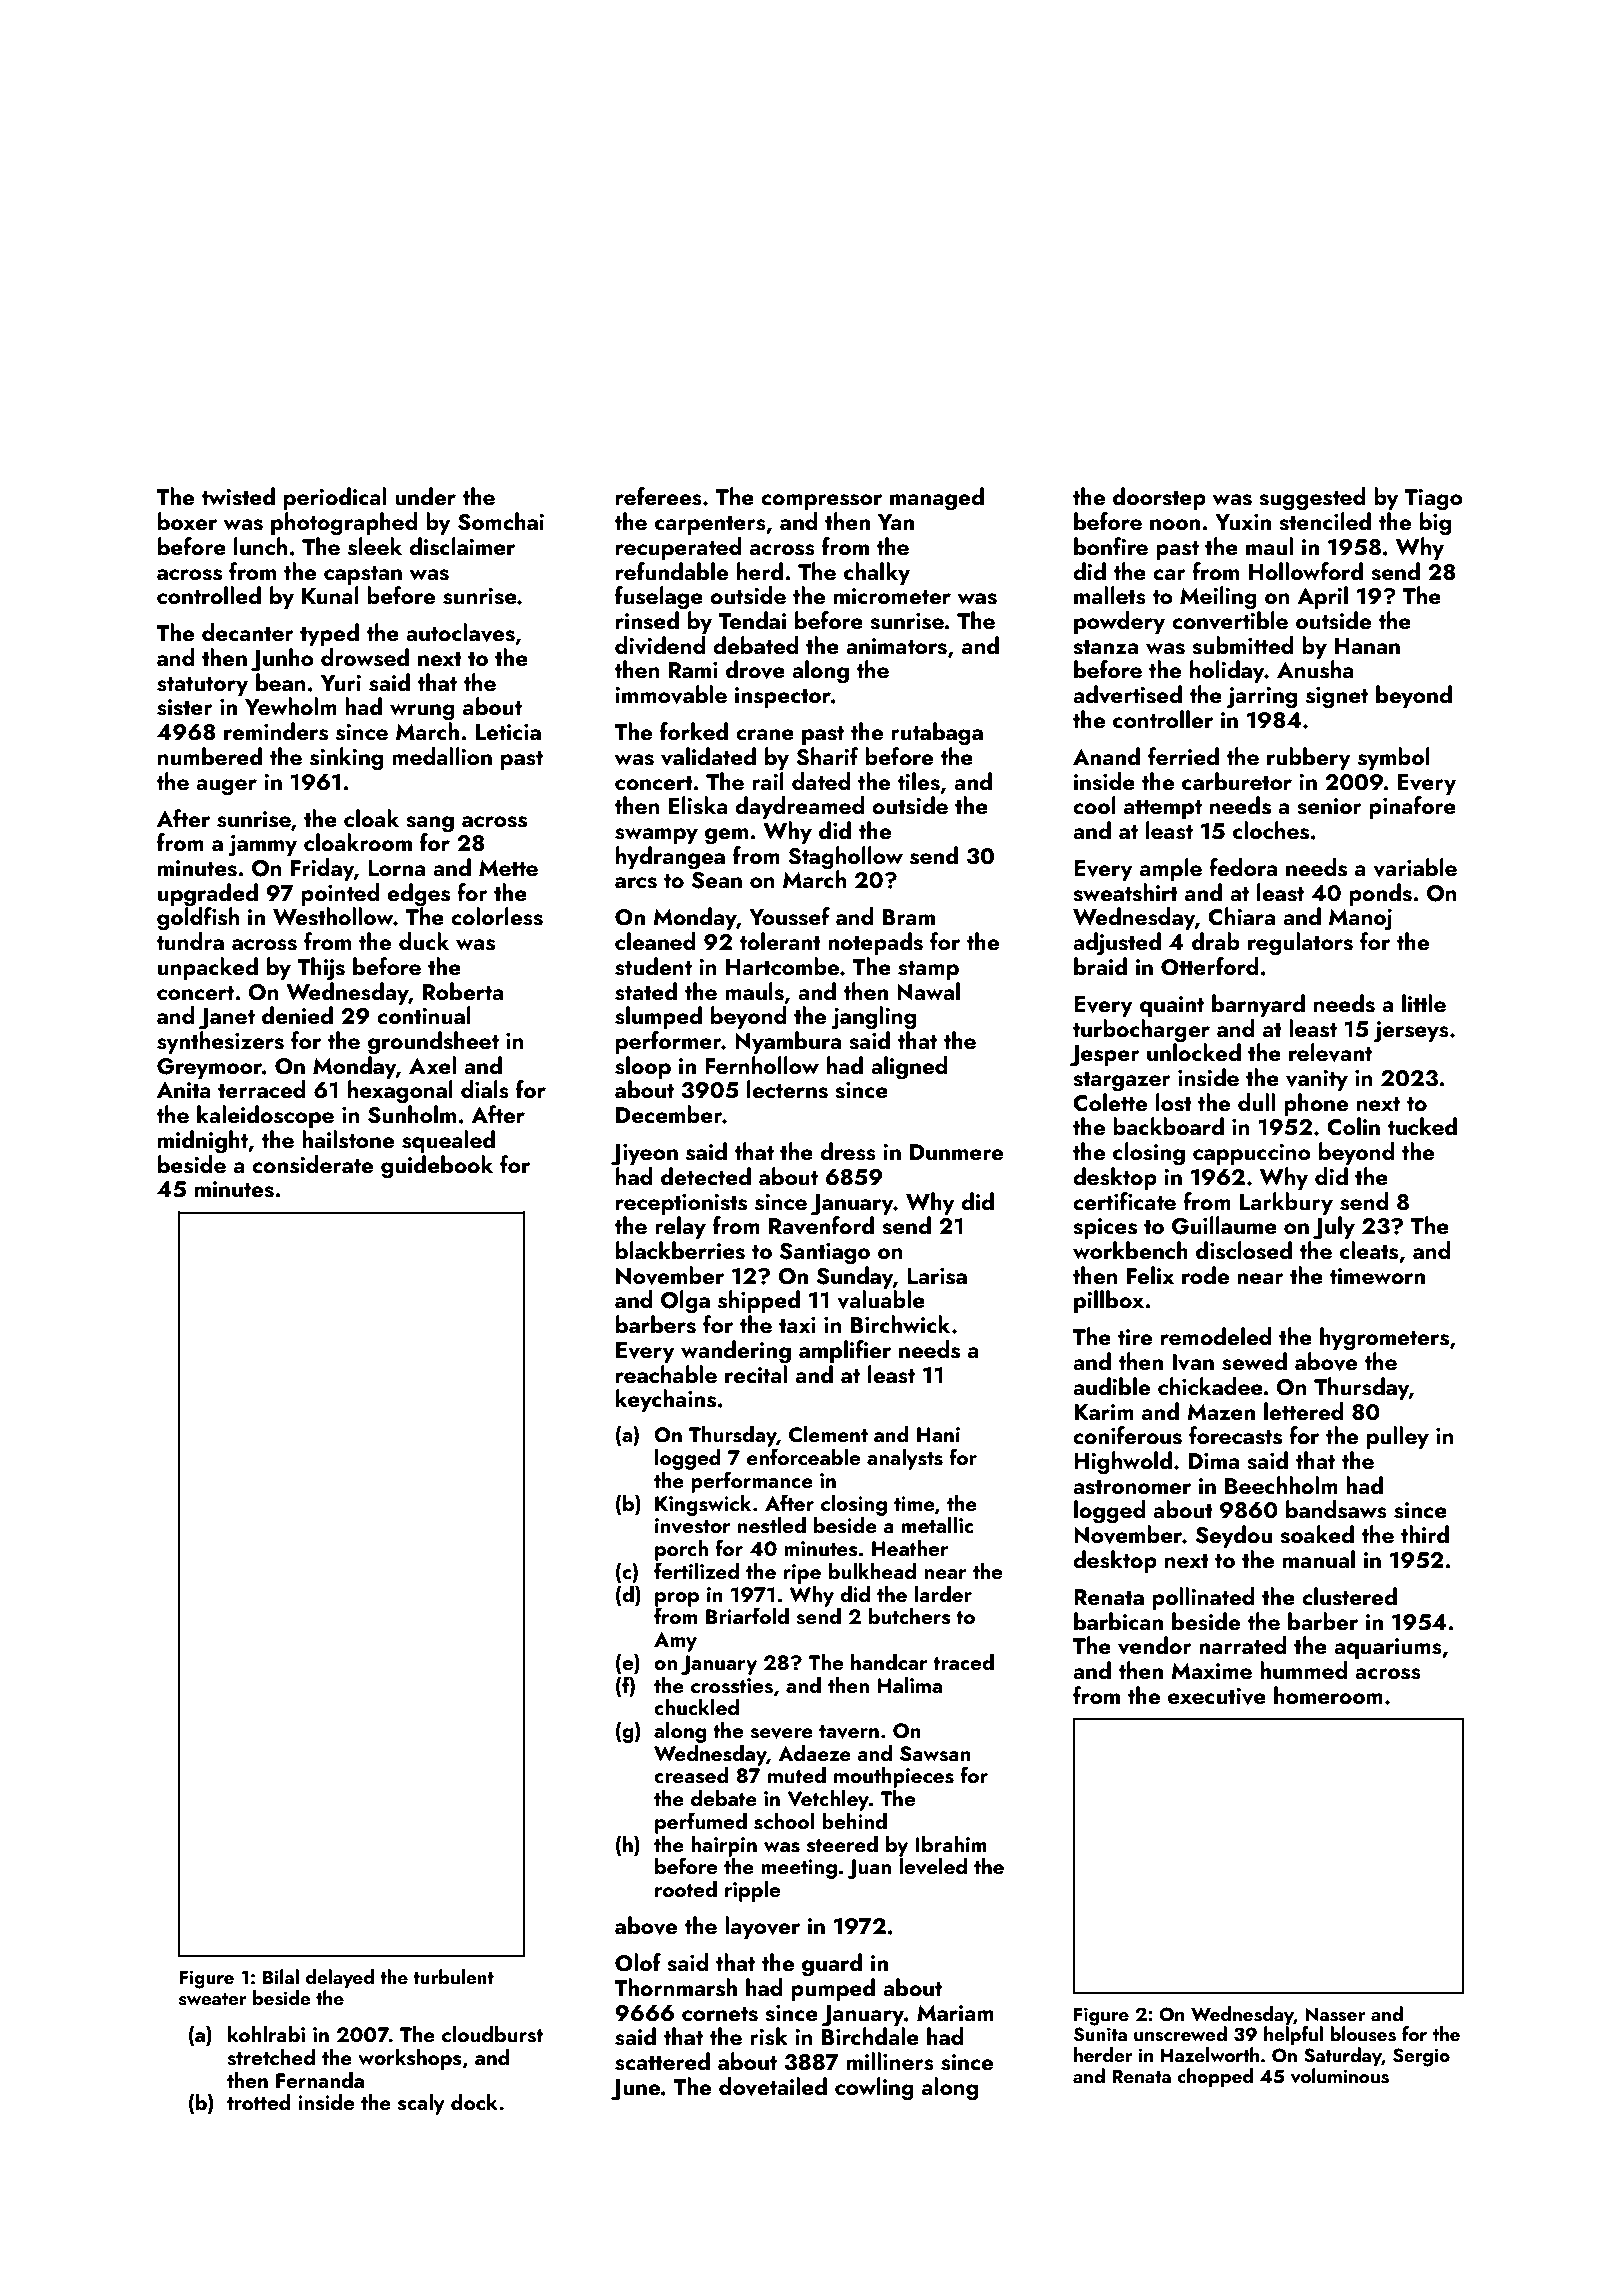 The height and width of the screenshot is (2292, 1620). Describe the element at coordinates (262, 846) in the screenshot. I see `jammy` at that location.
